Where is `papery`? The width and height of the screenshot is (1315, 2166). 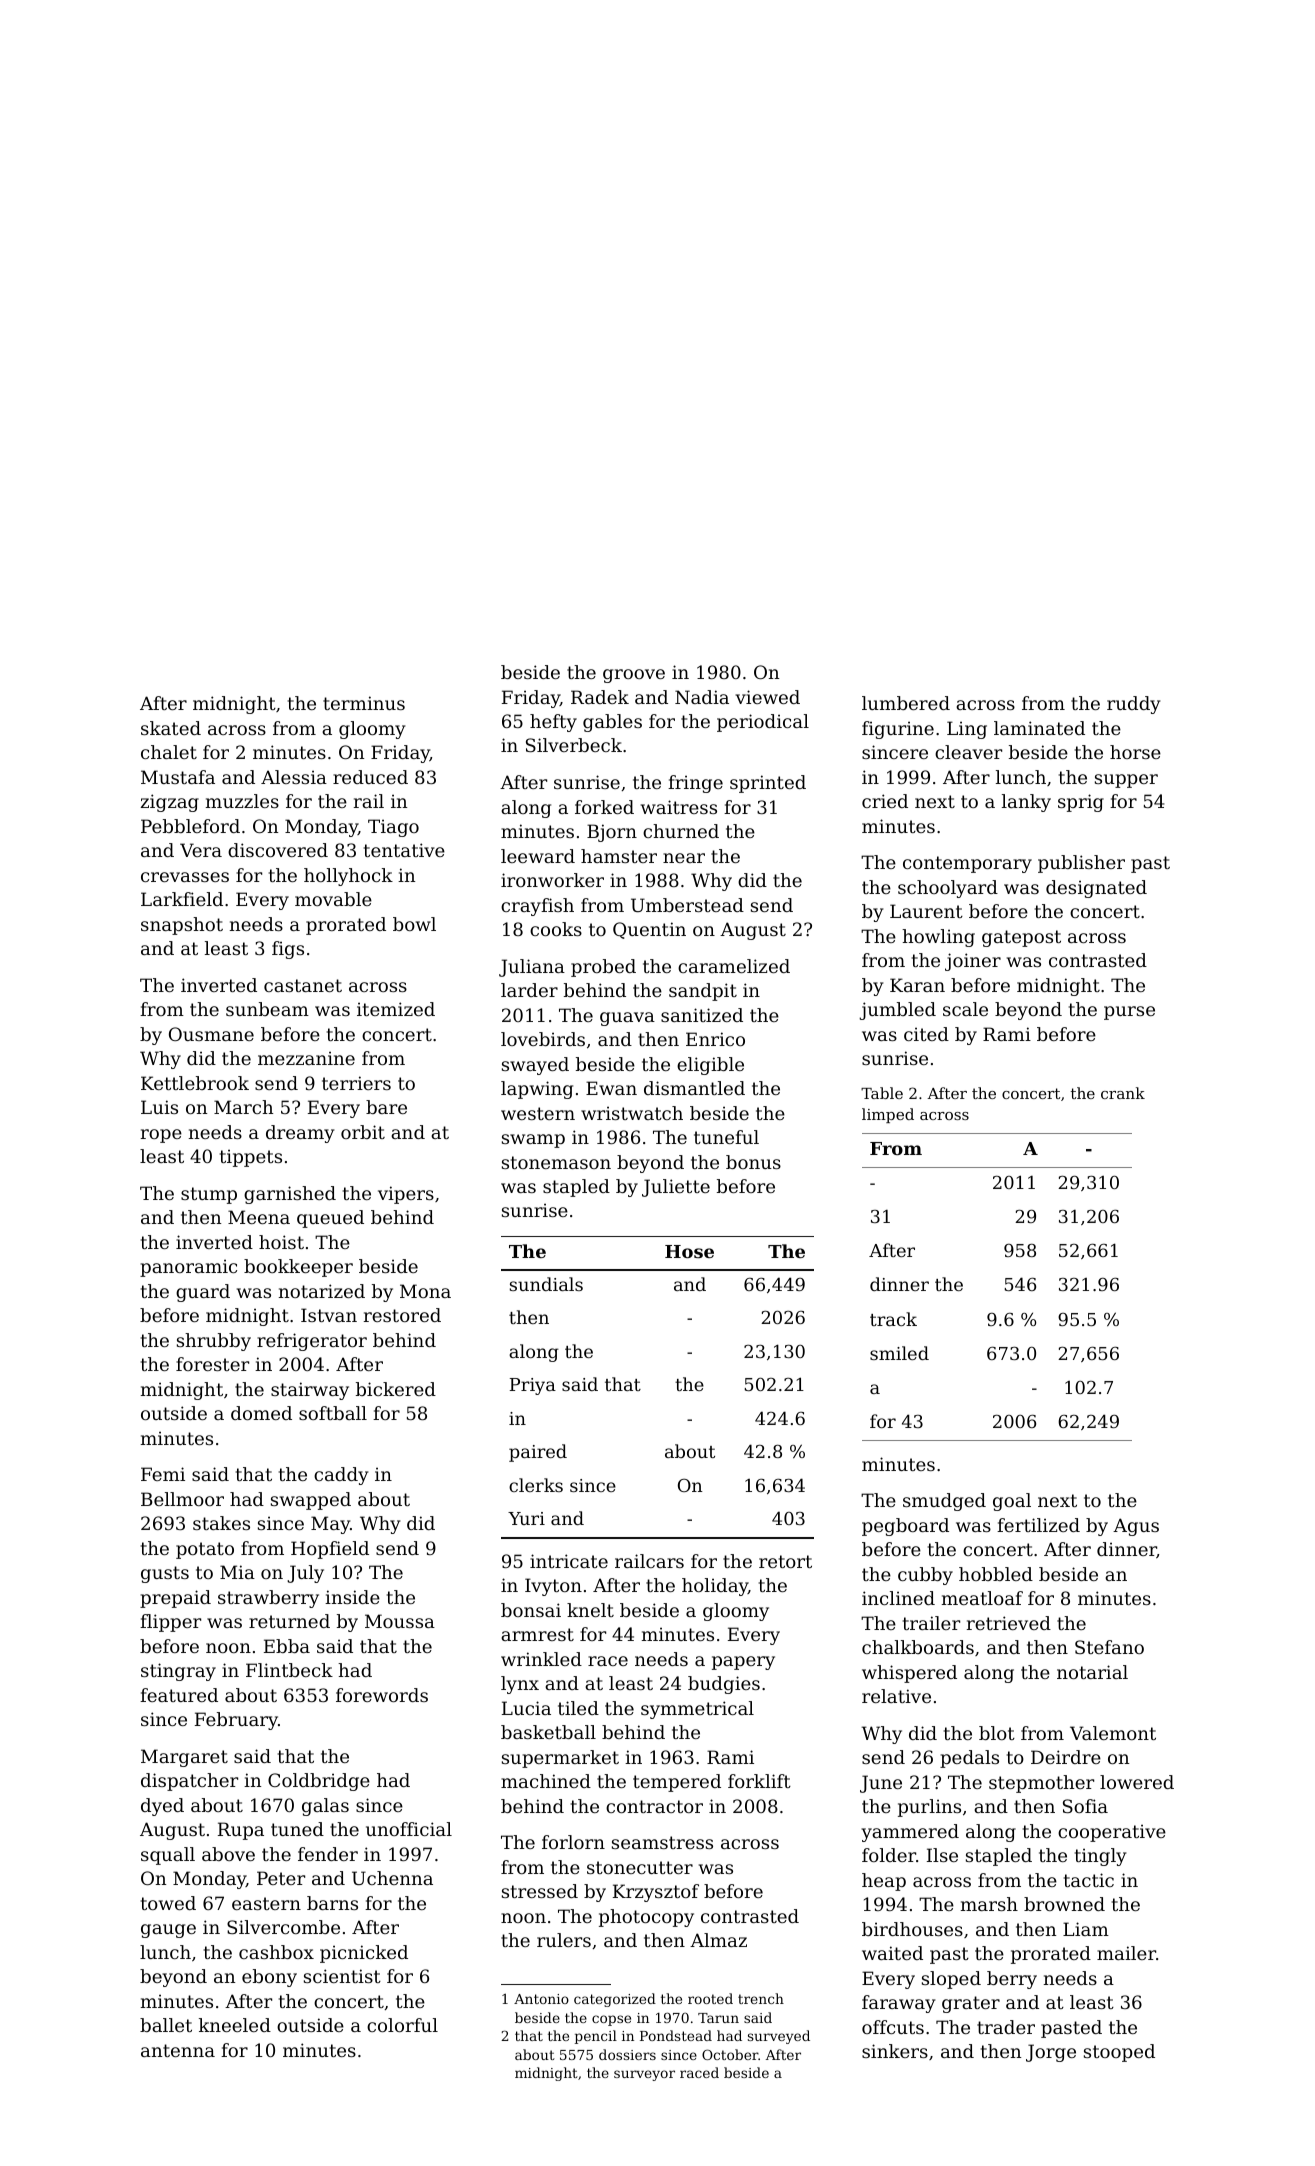
papery is located at coordinates (743, 1663).
